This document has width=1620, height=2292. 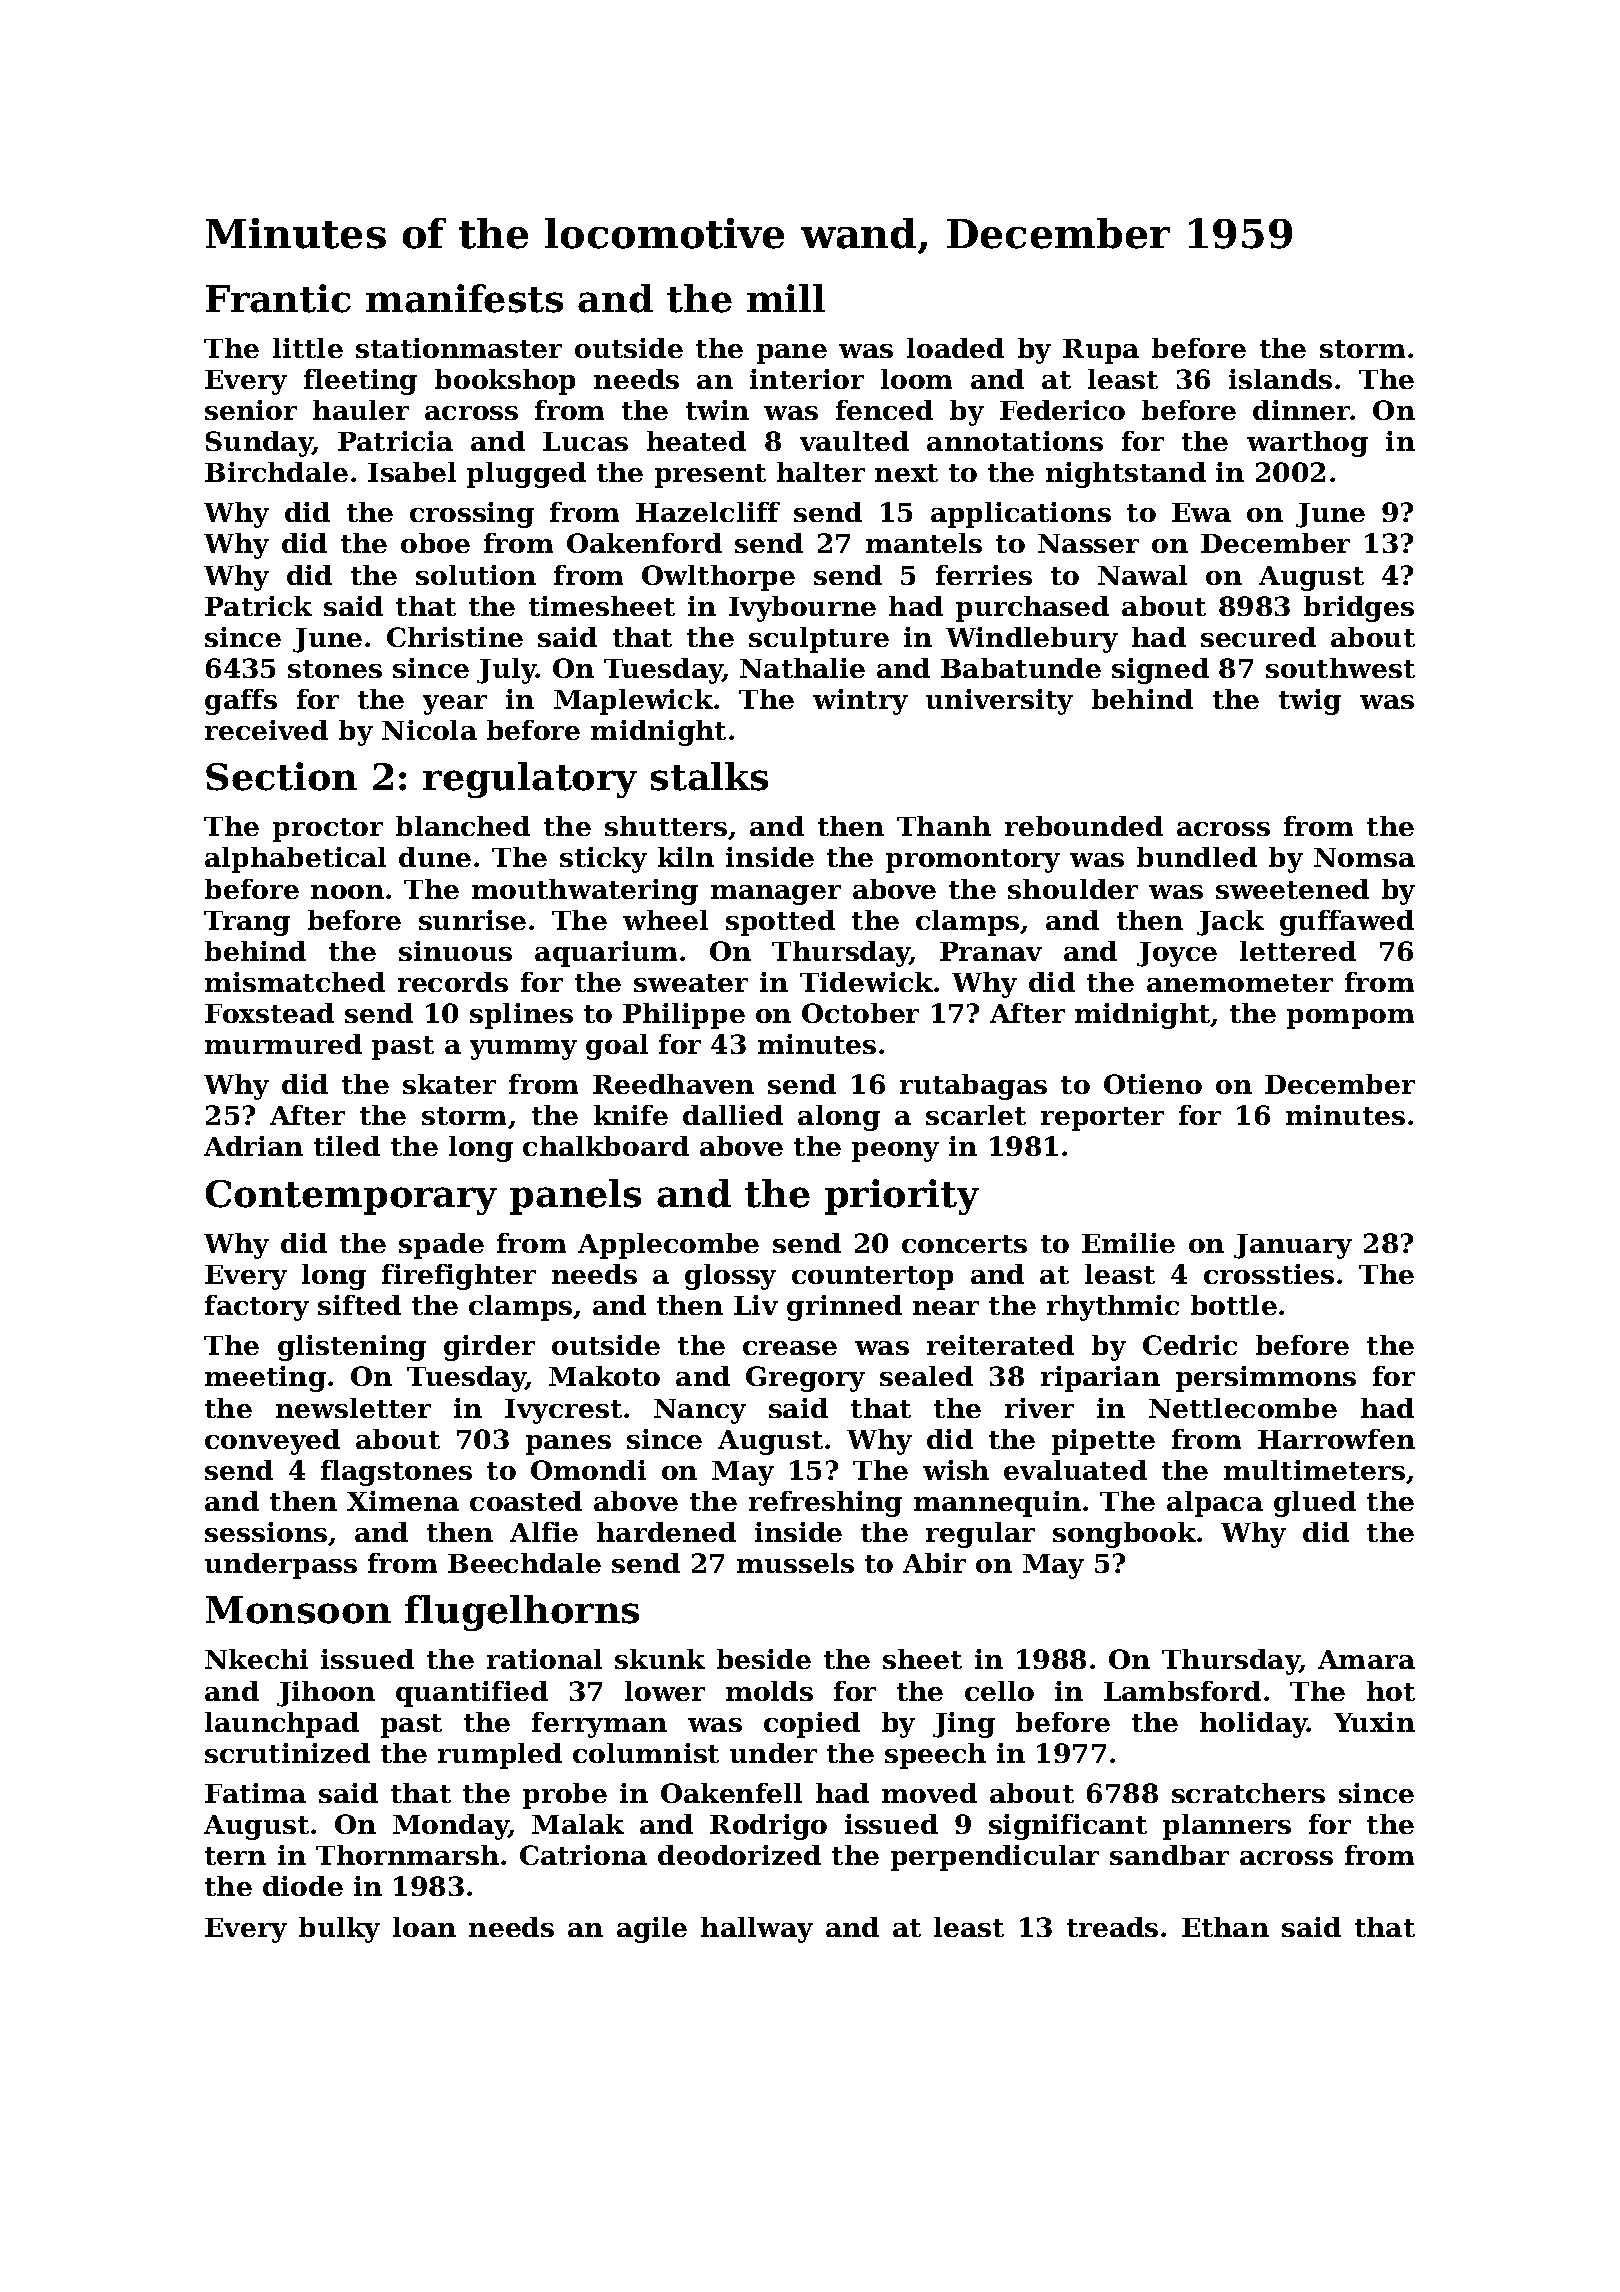 I want to click on treads, so click(x=1112, y=1927).
